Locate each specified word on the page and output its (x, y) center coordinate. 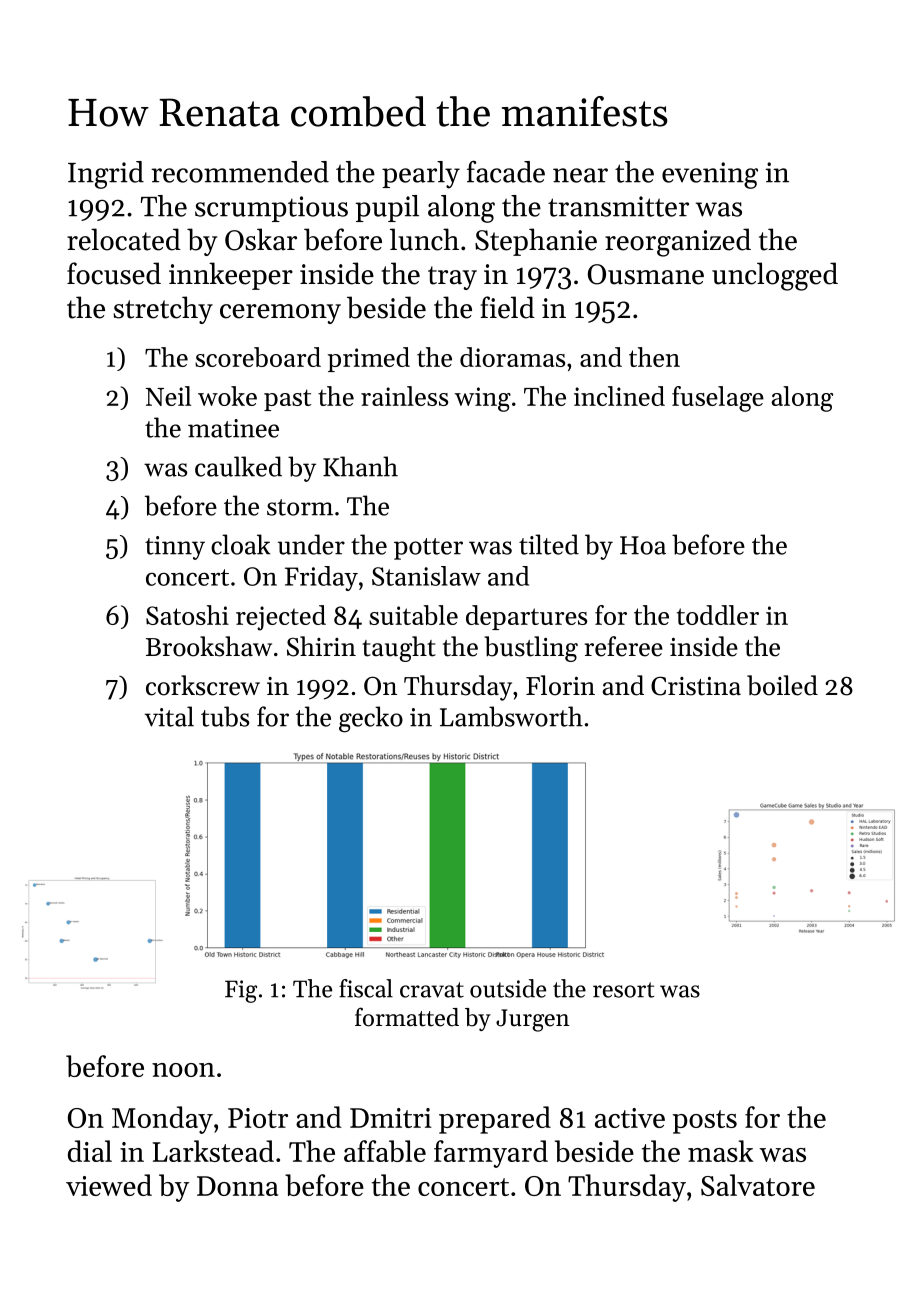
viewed (109, 1185)
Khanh (360, 466)
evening (710, 175)
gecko (371, 719)
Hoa (643, 545)
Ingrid (106, 175)
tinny (175, 548)
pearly (421, 175)
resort (624, 990)
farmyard (491, 1154)
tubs (225, 716)
